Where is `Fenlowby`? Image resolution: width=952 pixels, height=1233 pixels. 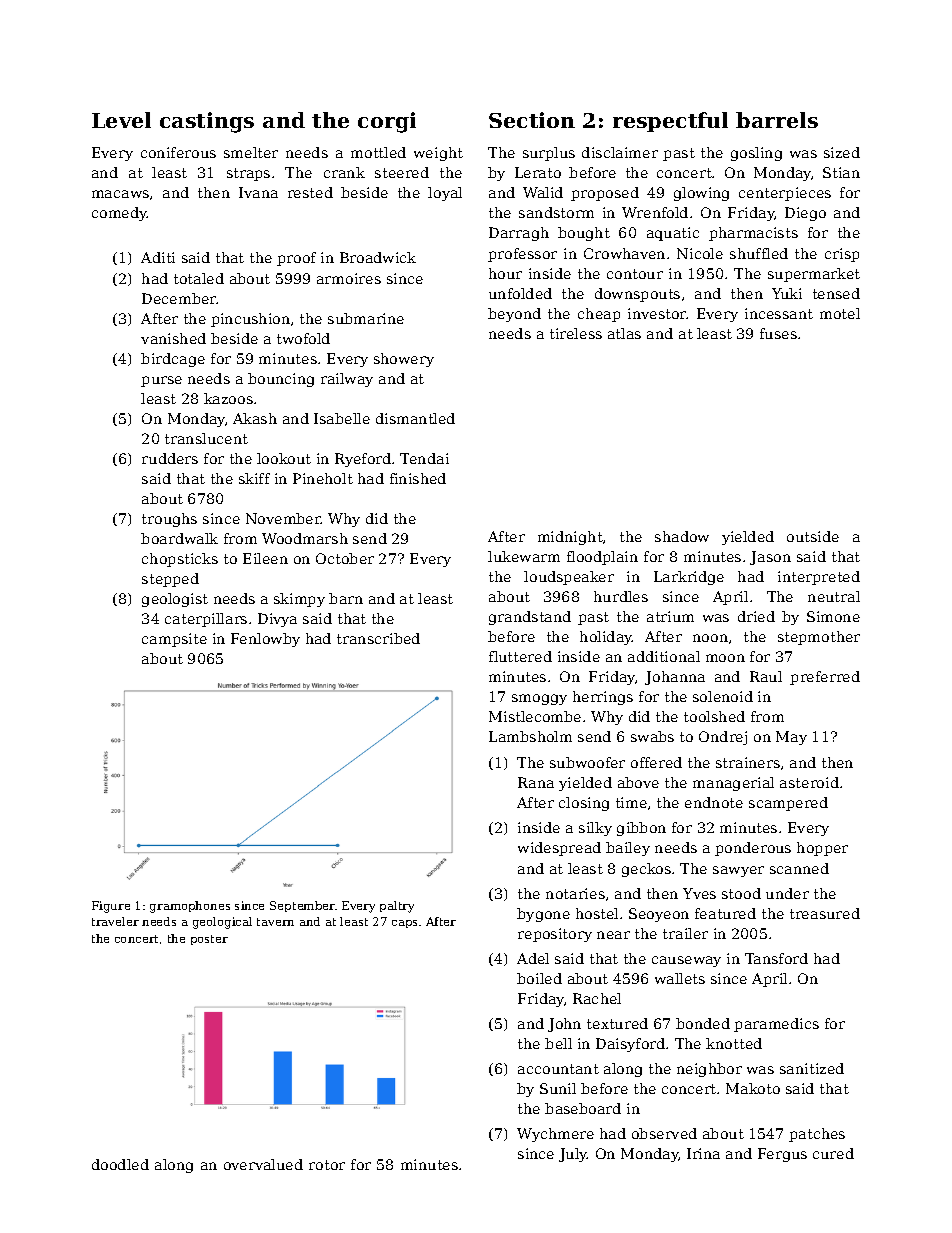
Fenlowby is located at coordinates (265, 640).
